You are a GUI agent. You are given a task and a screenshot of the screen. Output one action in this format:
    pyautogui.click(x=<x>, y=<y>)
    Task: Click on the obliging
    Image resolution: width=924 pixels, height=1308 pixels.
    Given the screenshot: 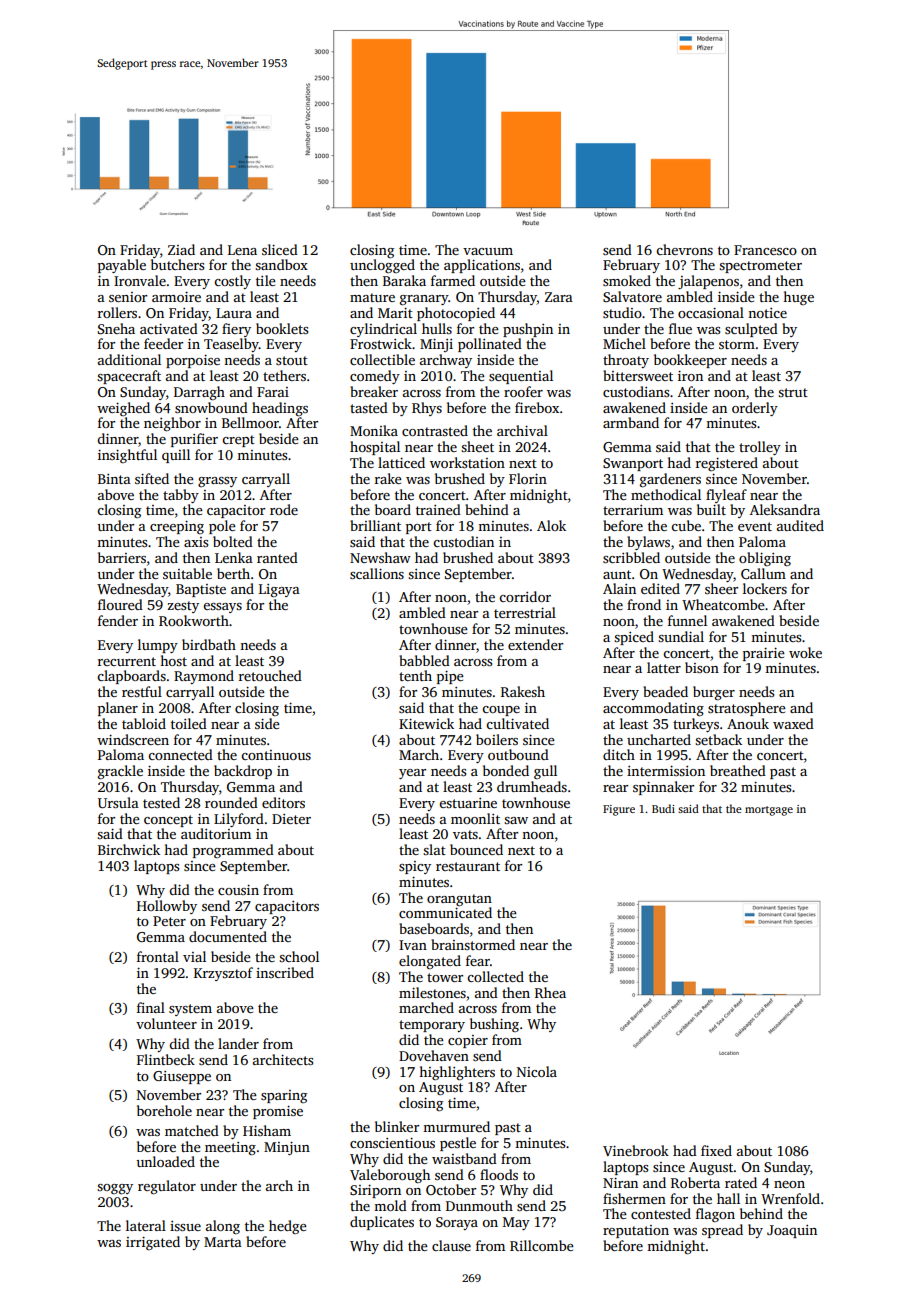 What is the action you would take?
    pyautogui.click(x=765, y=559)
